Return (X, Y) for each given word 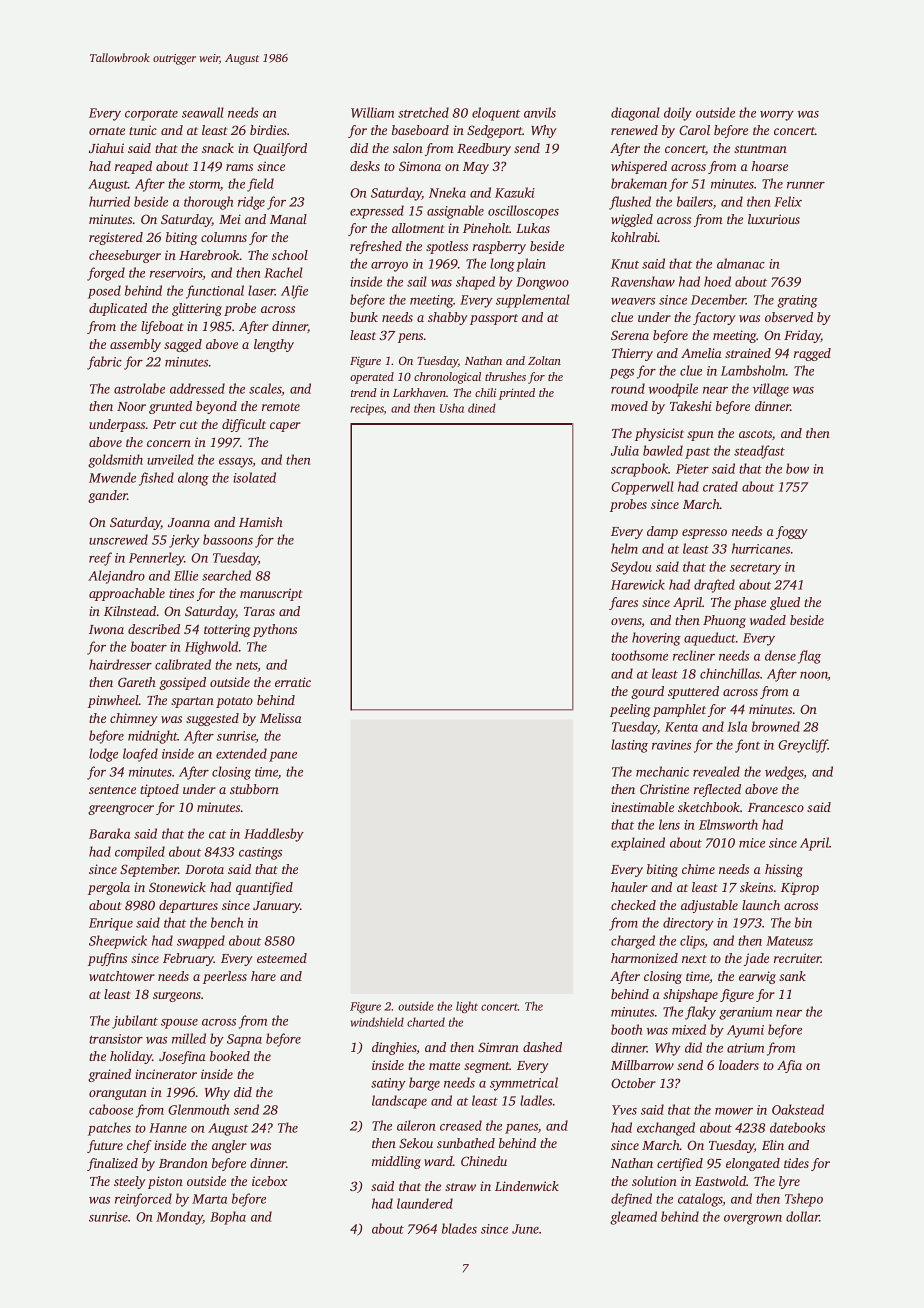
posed (104, 292)
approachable (127, 594)
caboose (111, 1109)
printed (517, 394)
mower (734, 1111)
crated (720, 486)
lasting (629, 746)
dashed (542, 1047)
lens (669, 824)
